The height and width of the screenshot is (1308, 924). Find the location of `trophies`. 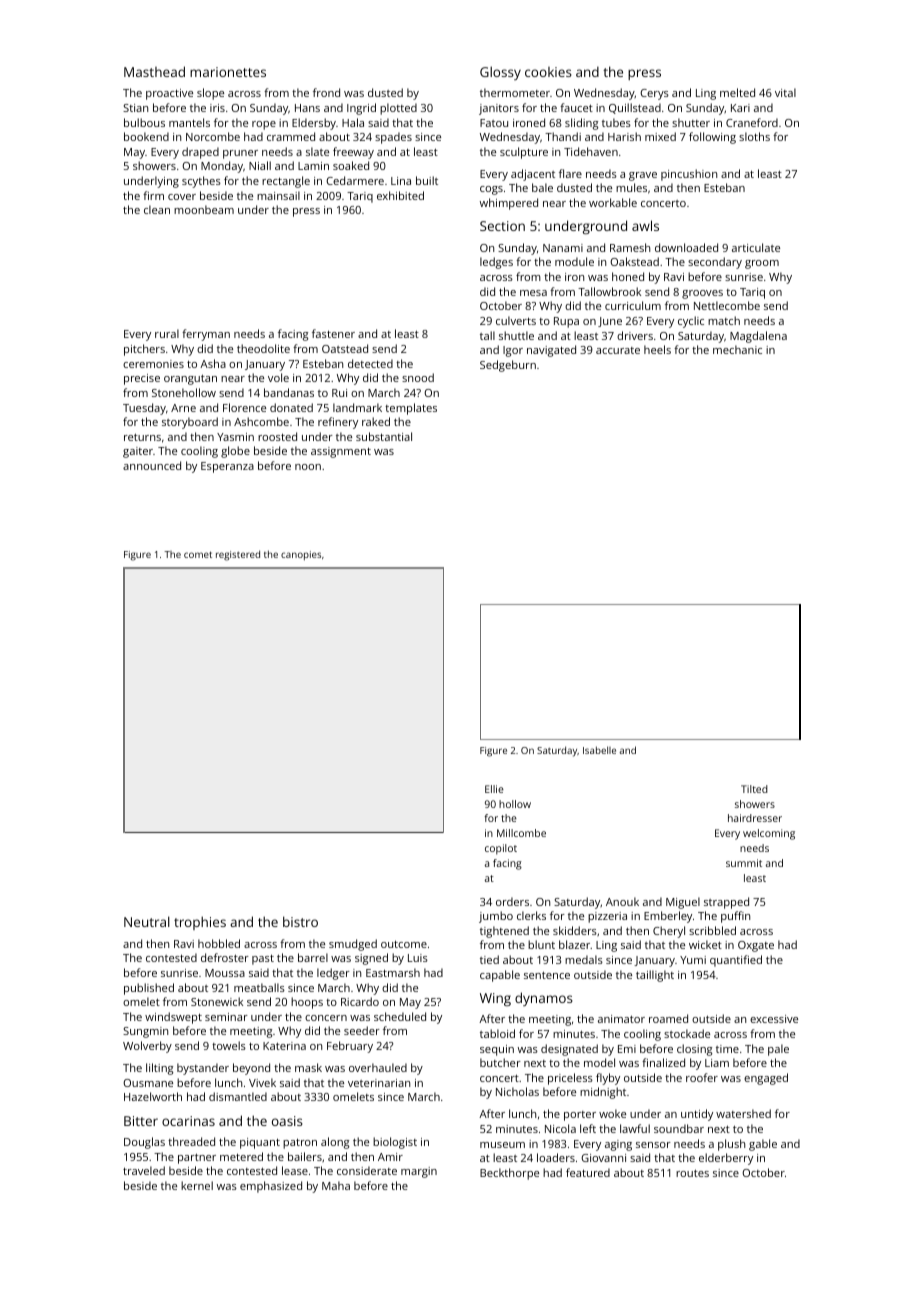

trophies is located at coordinates (200, 923).
